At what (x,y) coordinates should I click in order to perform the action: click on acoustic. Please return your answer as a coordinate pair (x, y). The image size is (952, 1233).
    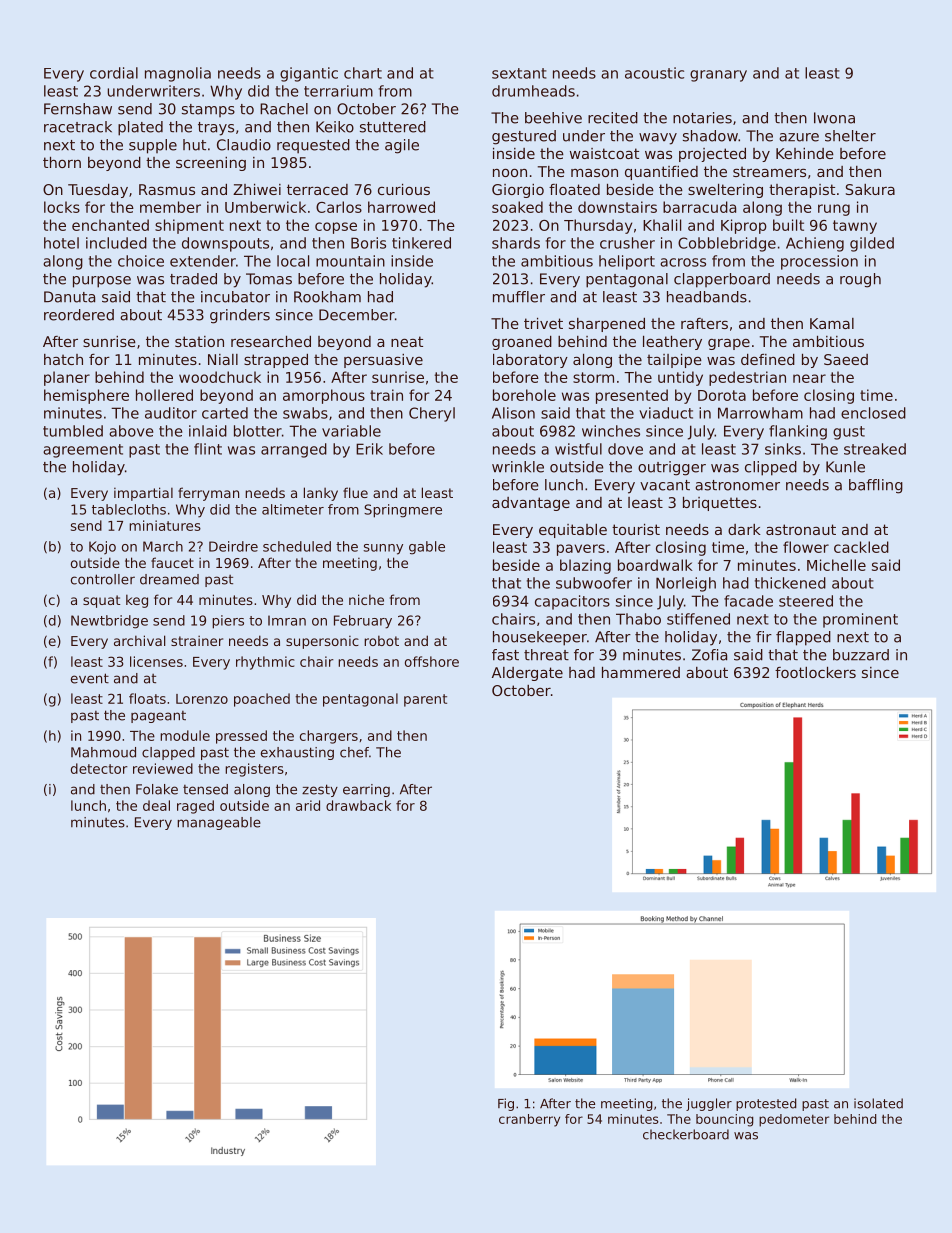
    Looking at the image, I should click on (654, 73).
